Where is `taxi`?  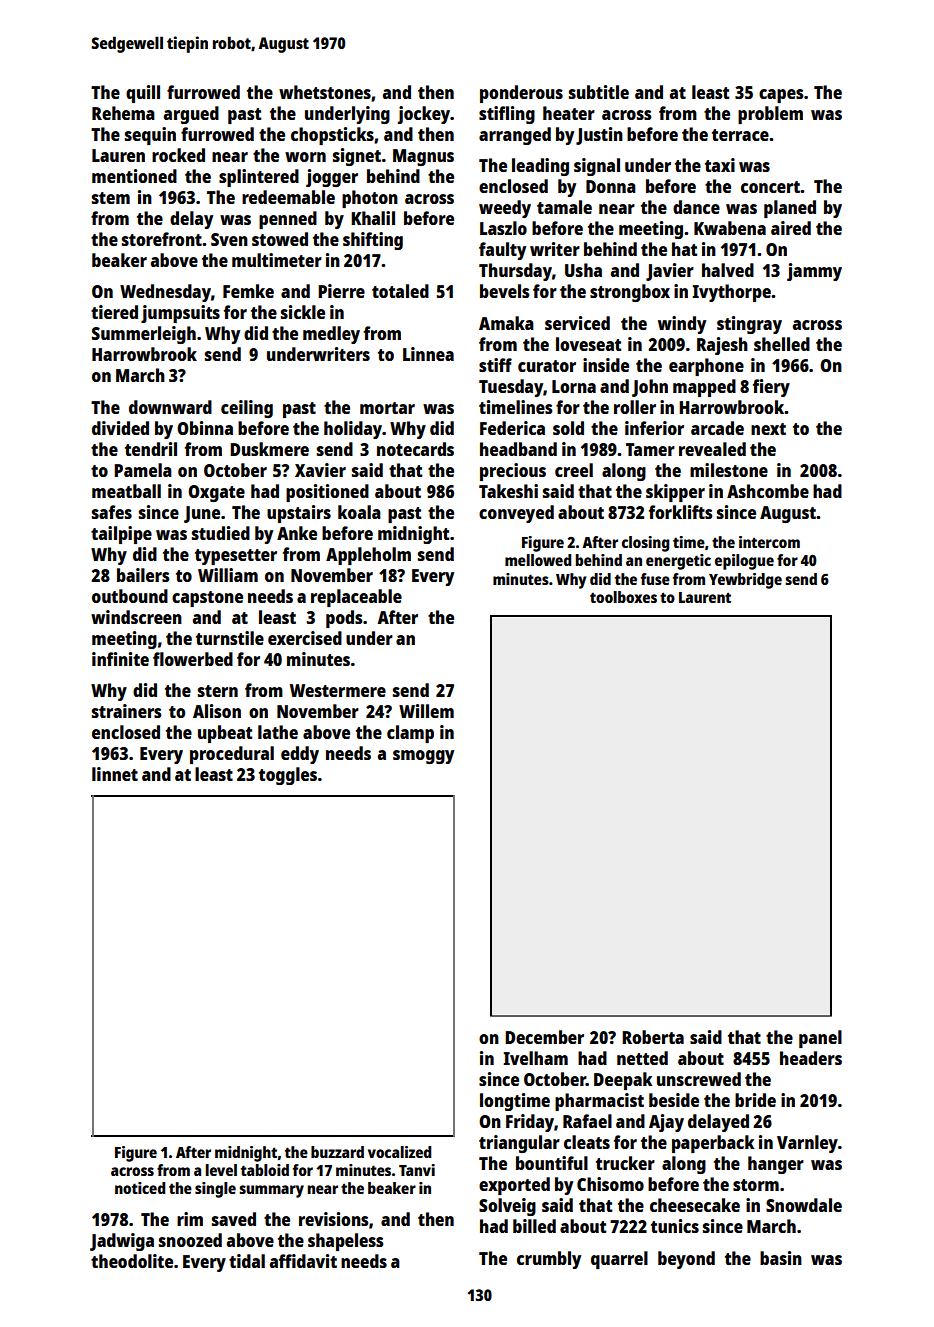
taxi is located at coordinates (720, 165).
